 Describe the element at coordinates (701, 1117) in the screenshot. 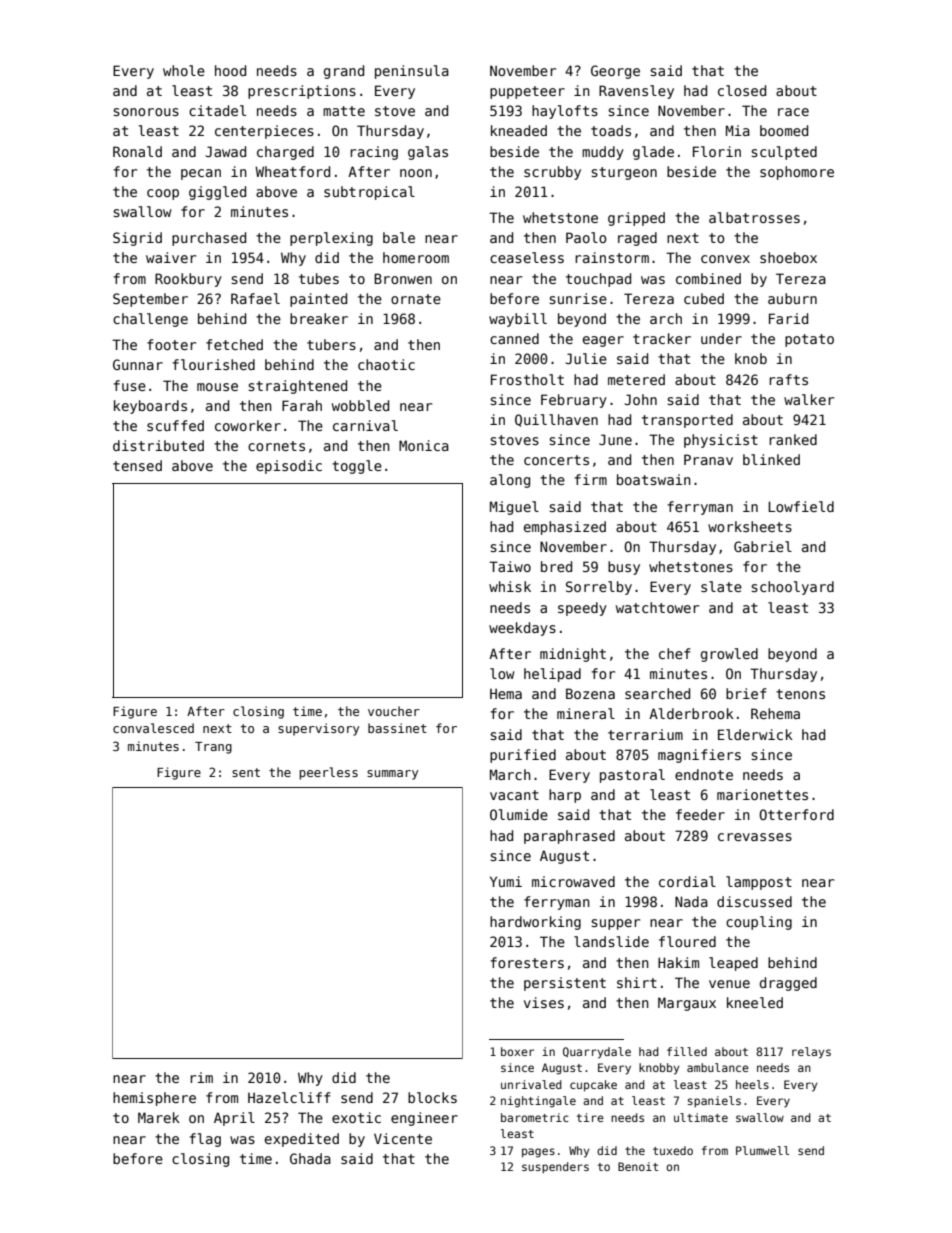

I see `ultimate` at that location.
